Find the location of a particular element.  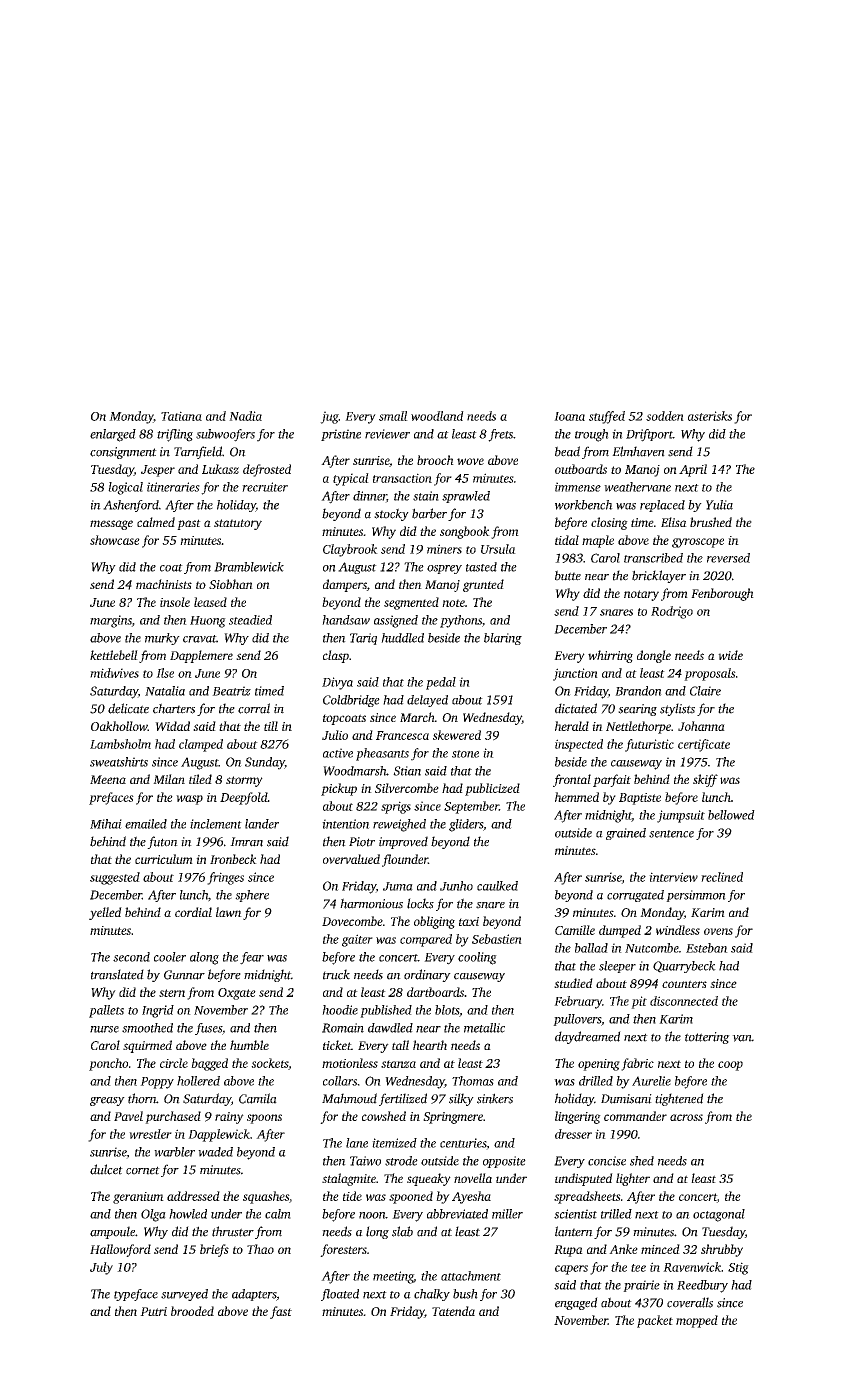

Putri is located at coordinates (153, 1311).
